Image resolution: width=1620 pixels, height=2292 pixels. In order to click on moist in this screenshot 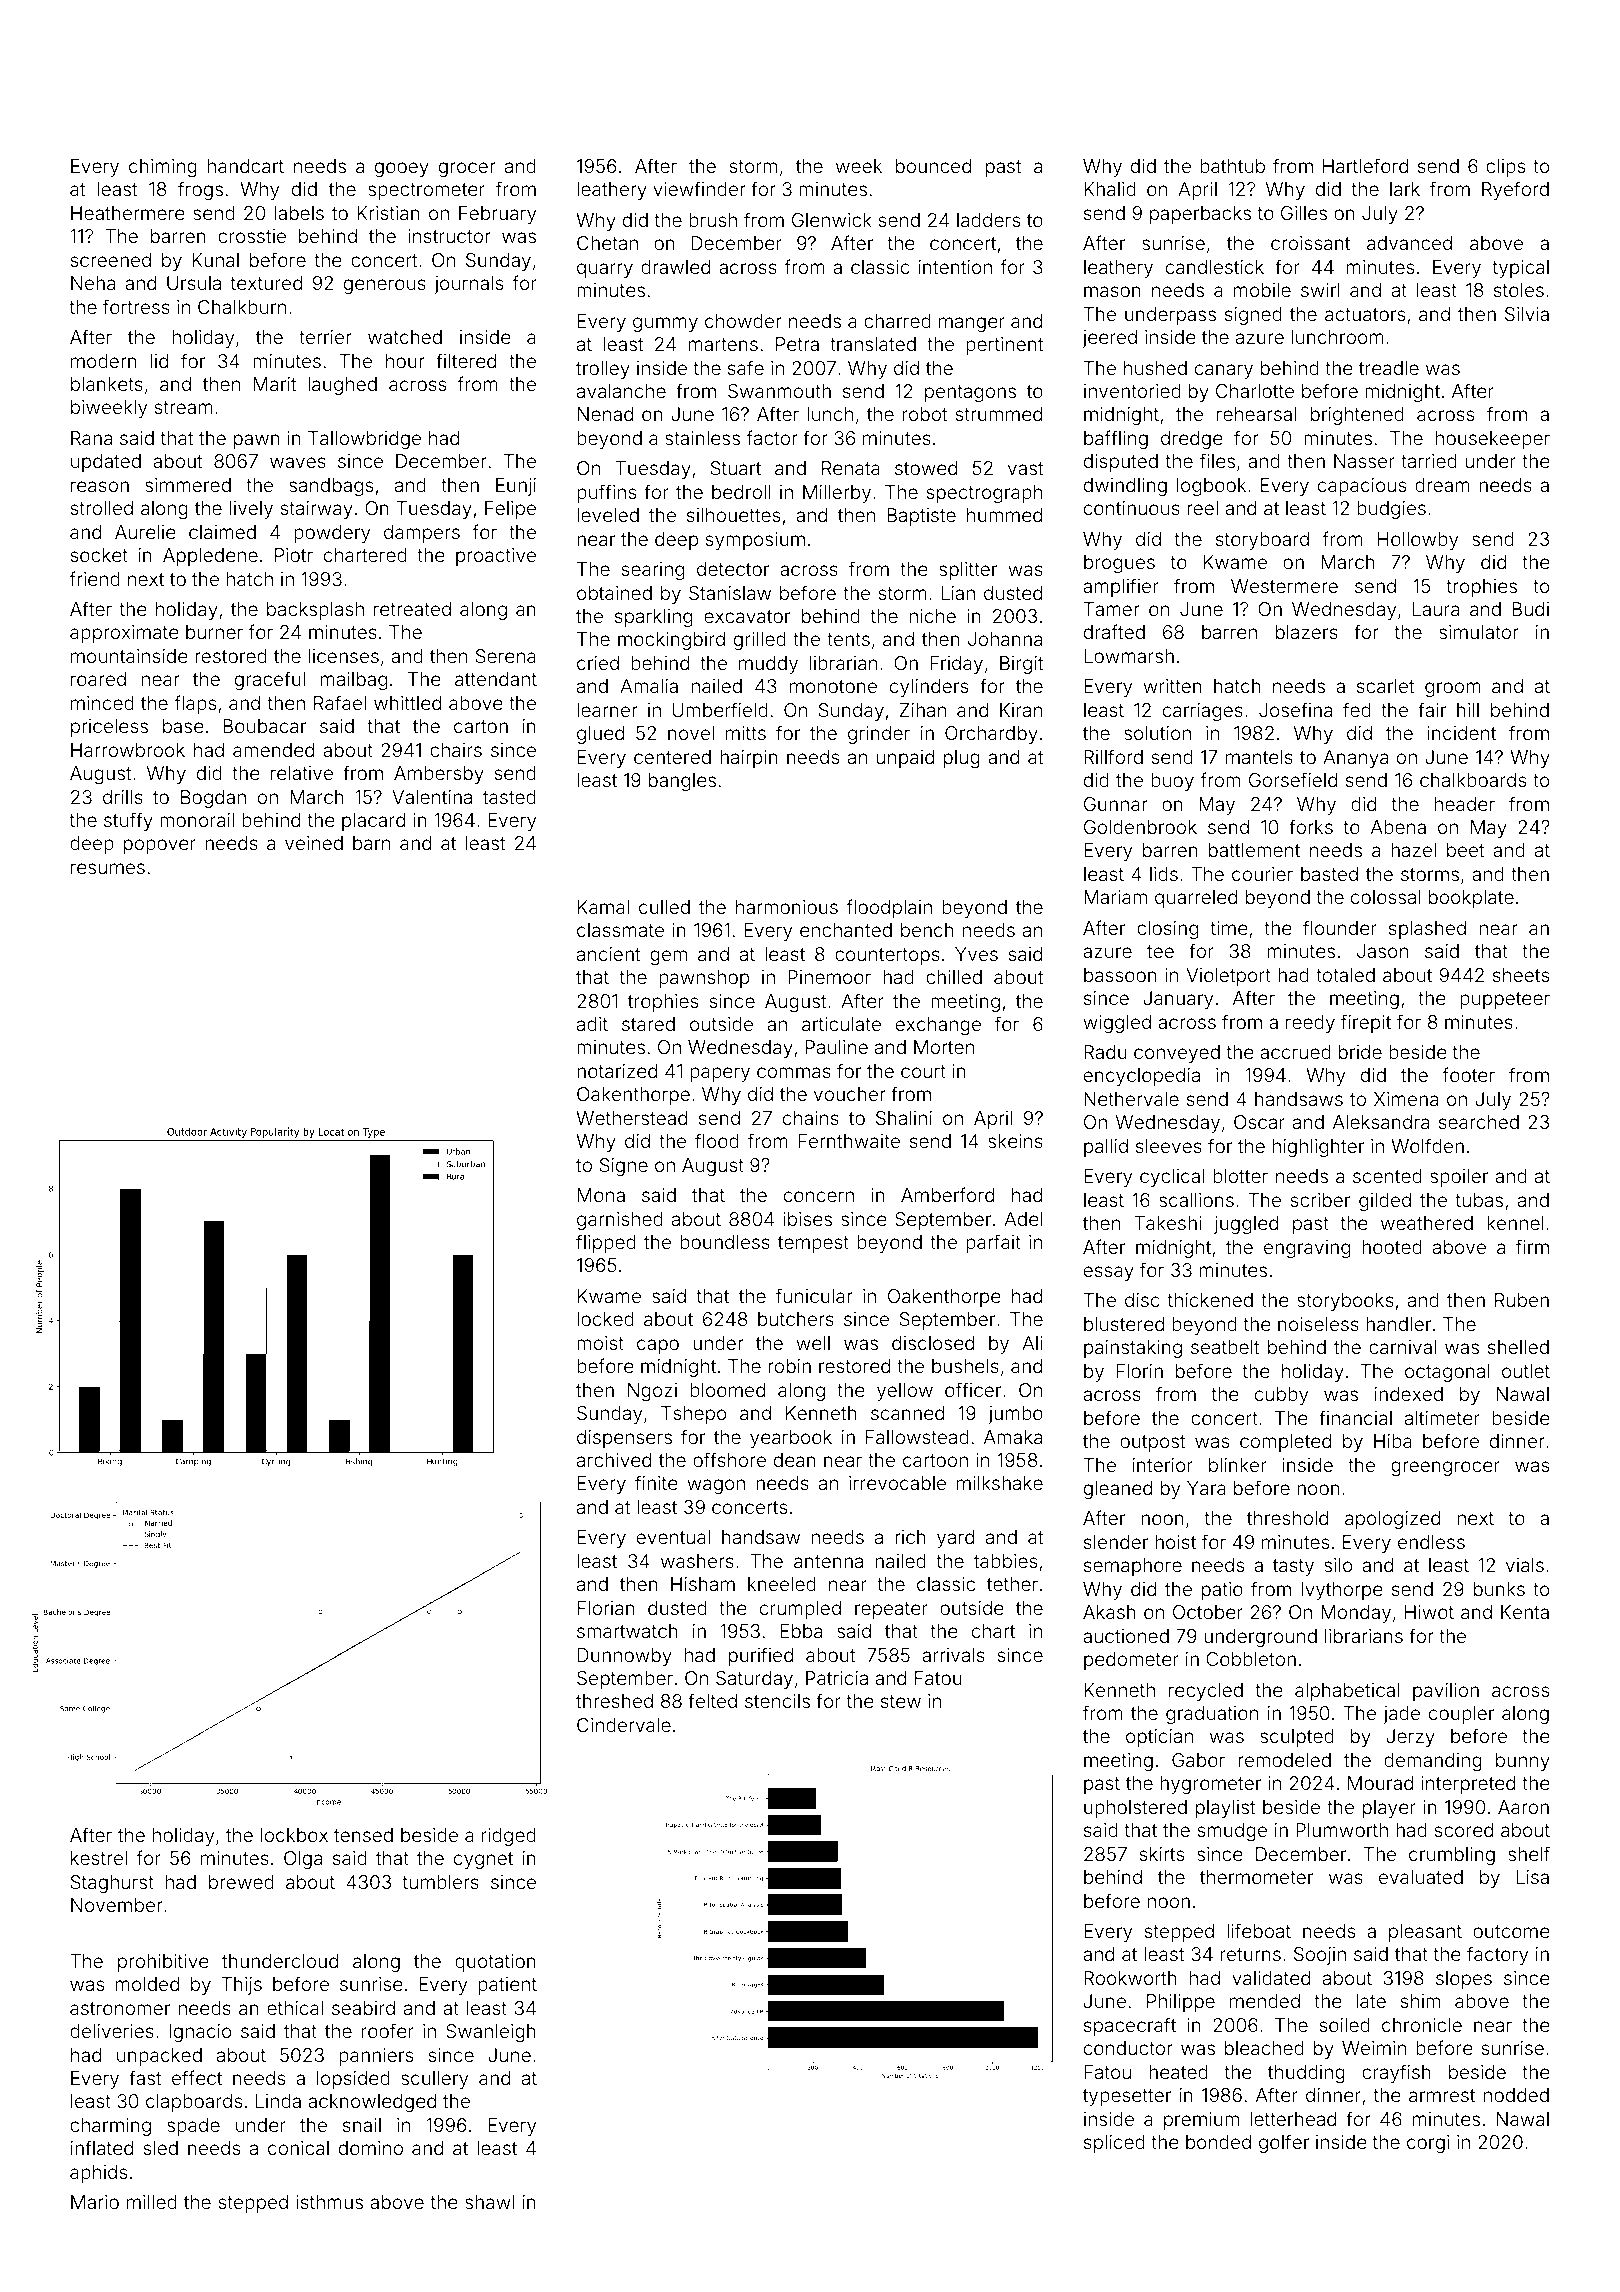, I will do `click(600, 1343)`.
